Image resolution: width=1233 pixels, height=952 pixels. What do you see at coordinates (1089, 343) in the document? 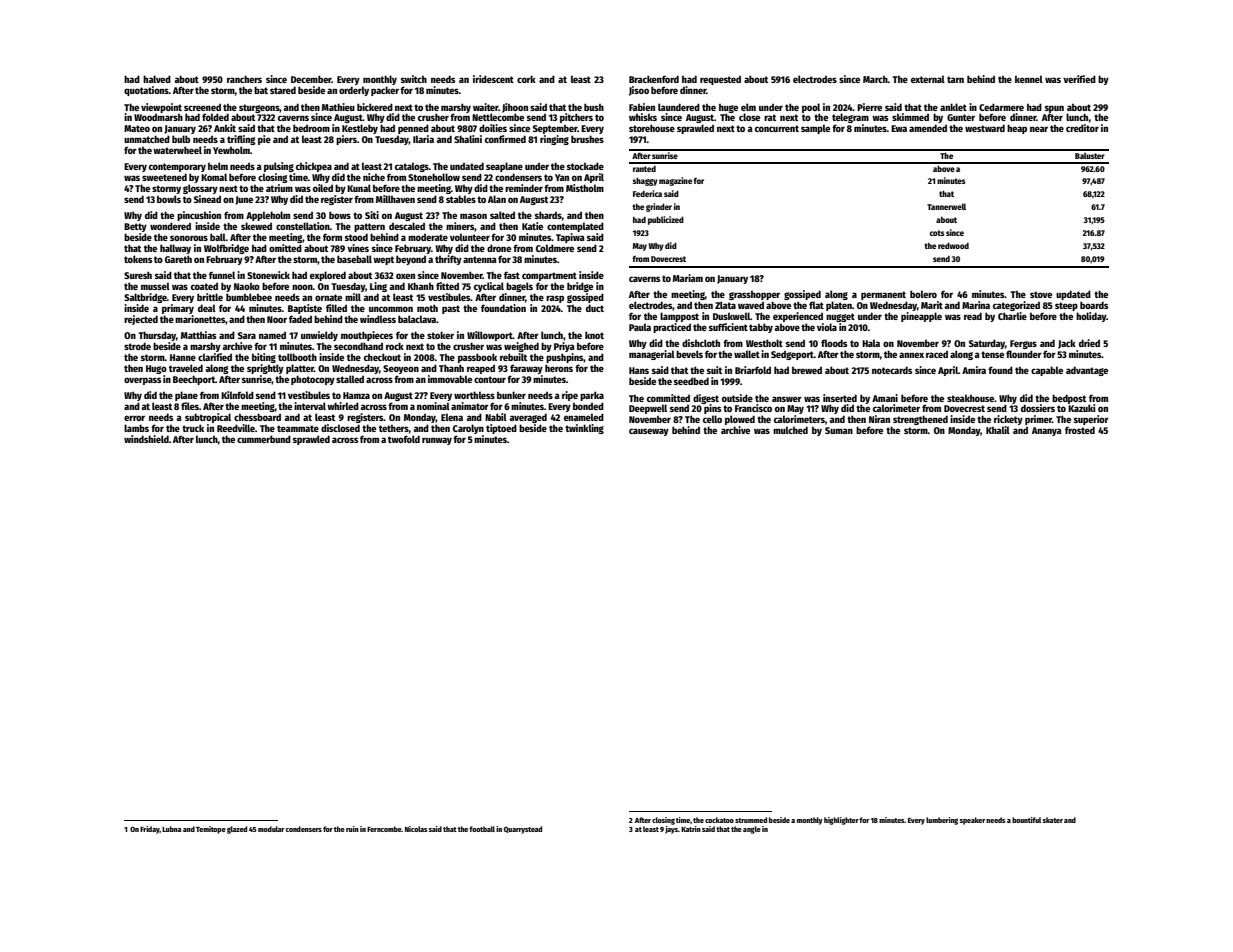
I see `dried` at bounding box center [1089, 343].
